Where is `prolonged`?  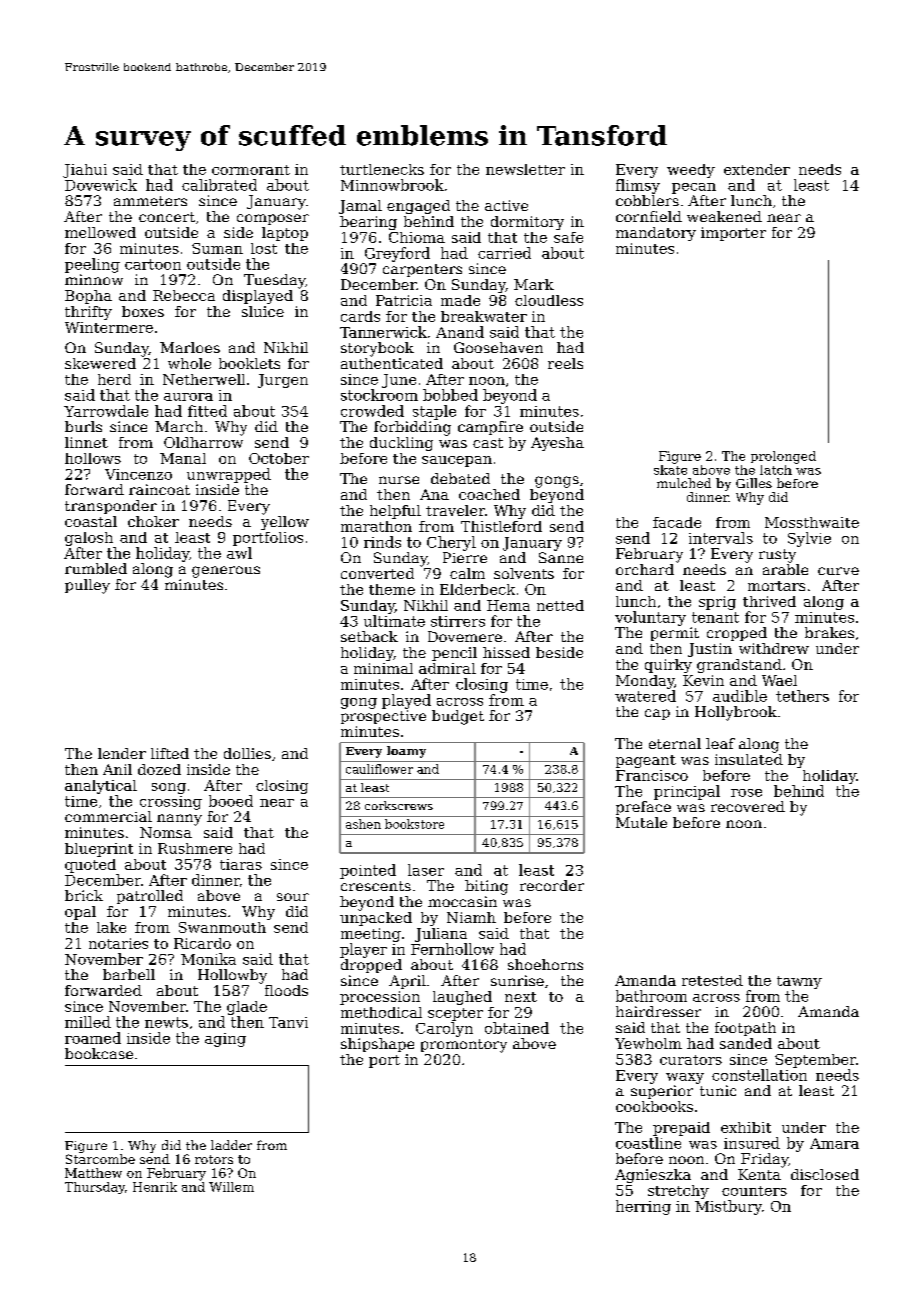
prolonged is located at coordinates (783, 457).
